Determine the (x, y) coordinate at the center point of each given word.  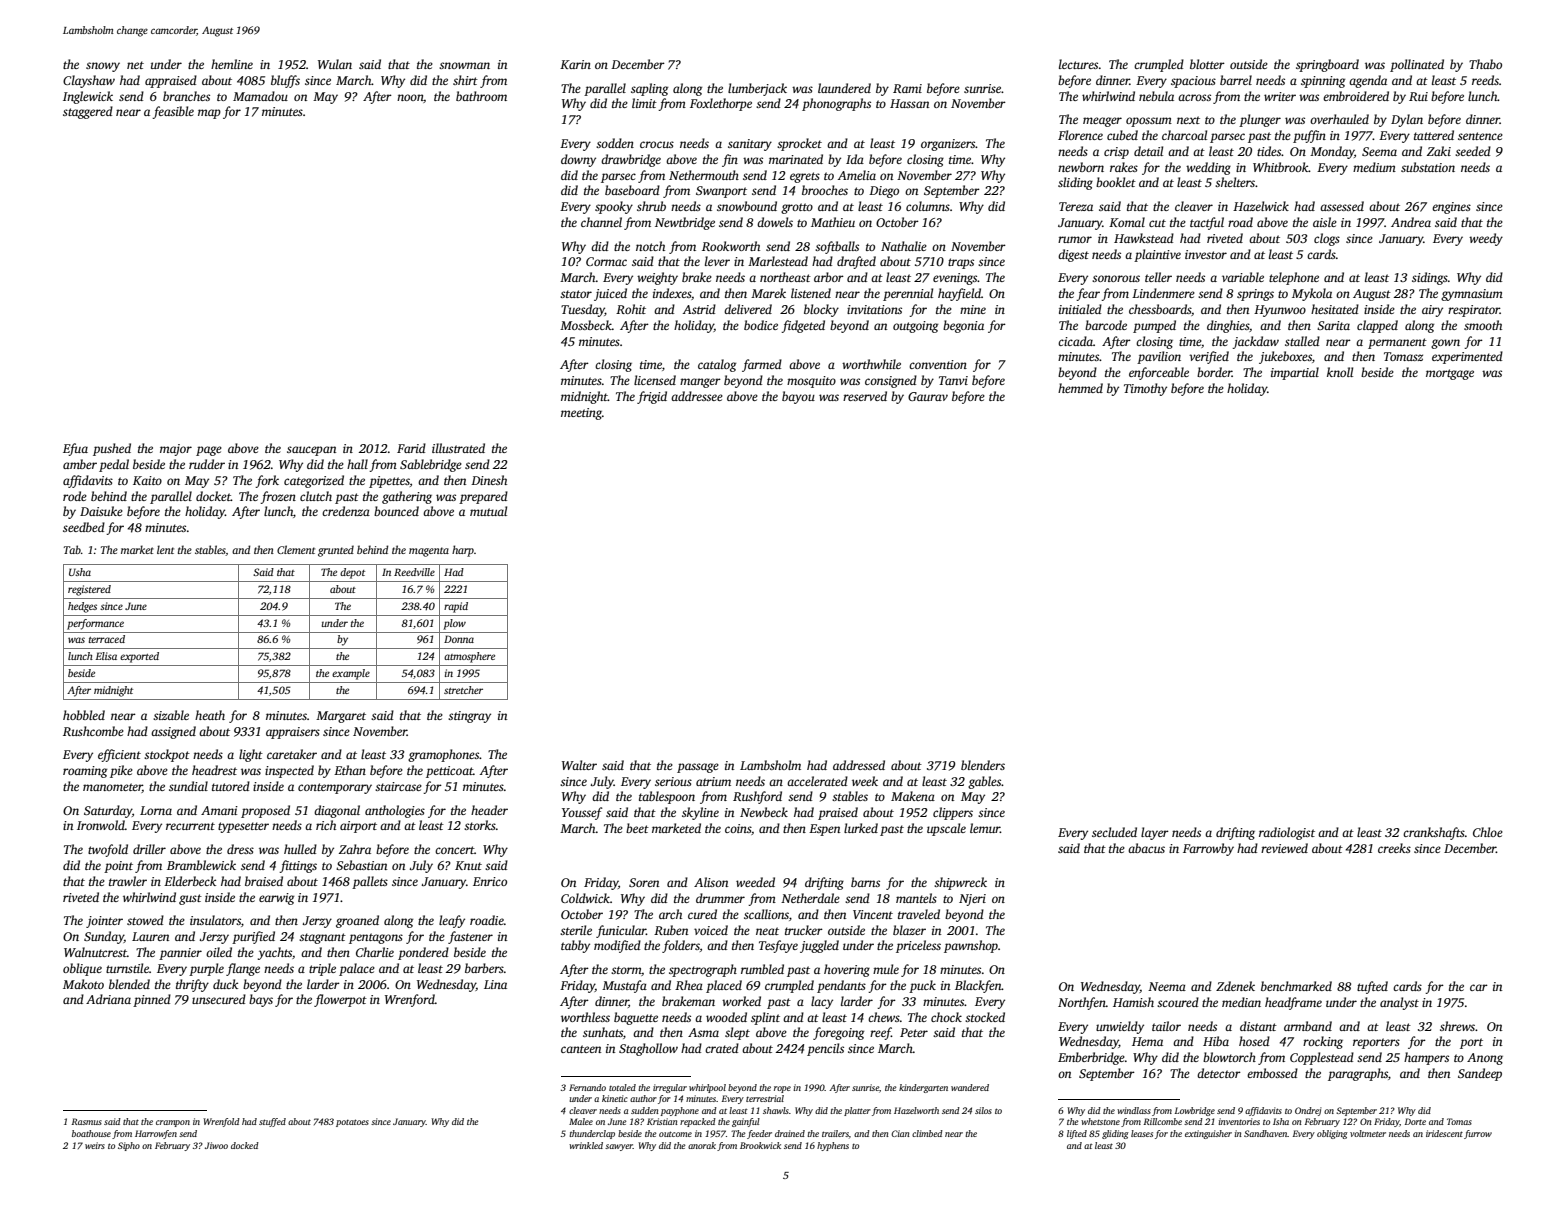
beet (637, 828)
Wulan (335, 64)
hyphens (833, 1146)
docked (245, 1145)
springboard (1327, 65)
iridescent (1444, 1133)
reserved (865, 396)
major (176, 450)
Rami (907, 88)
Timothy (1145, 389)
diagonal (337, 811)
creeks (1394, 848)
